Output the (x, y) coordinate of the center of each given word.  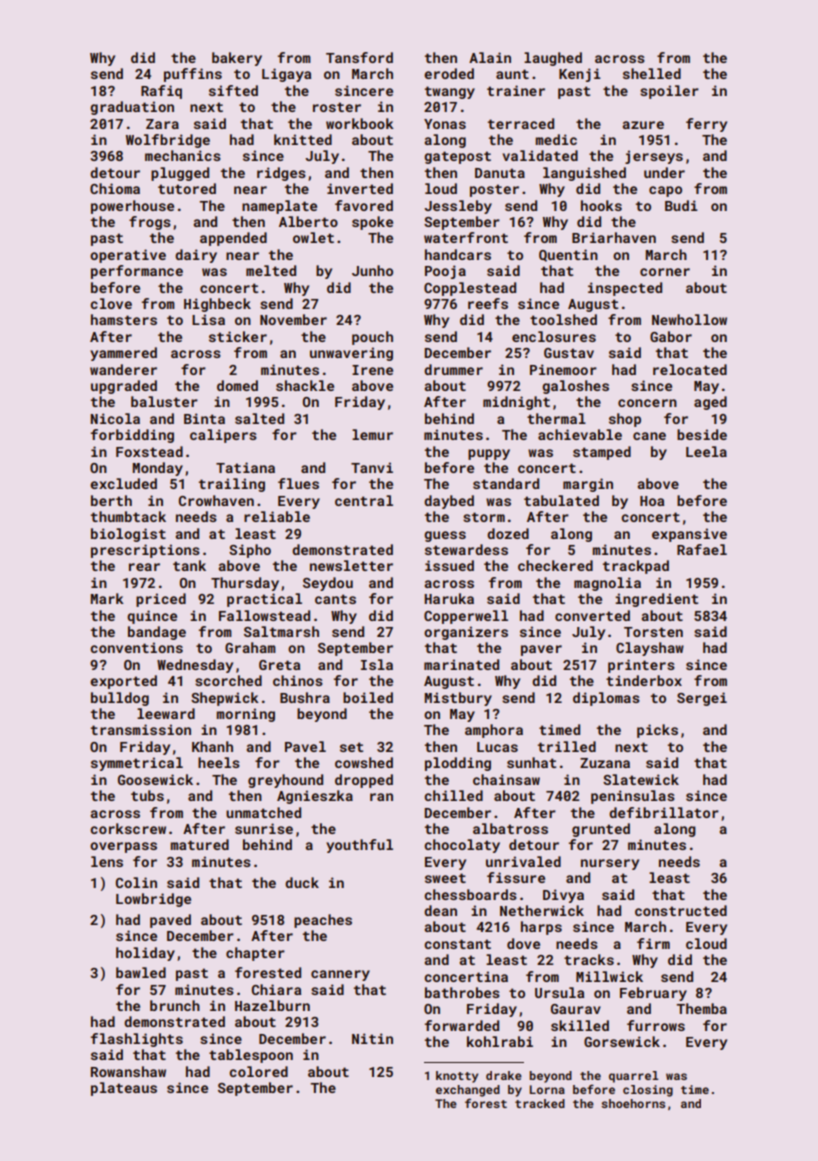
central (364, 500)
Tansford (359, 57)
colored (258, 1071)
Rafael (702, 549)
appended (233, 239)
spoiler (669, 92)
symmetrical (137, 764)
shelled (652, 73)
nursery (610, 864)
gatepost (457, 157)
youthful (359, 846)
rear (144, 567)
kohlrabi (500, 1041)
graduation (132, 108)
